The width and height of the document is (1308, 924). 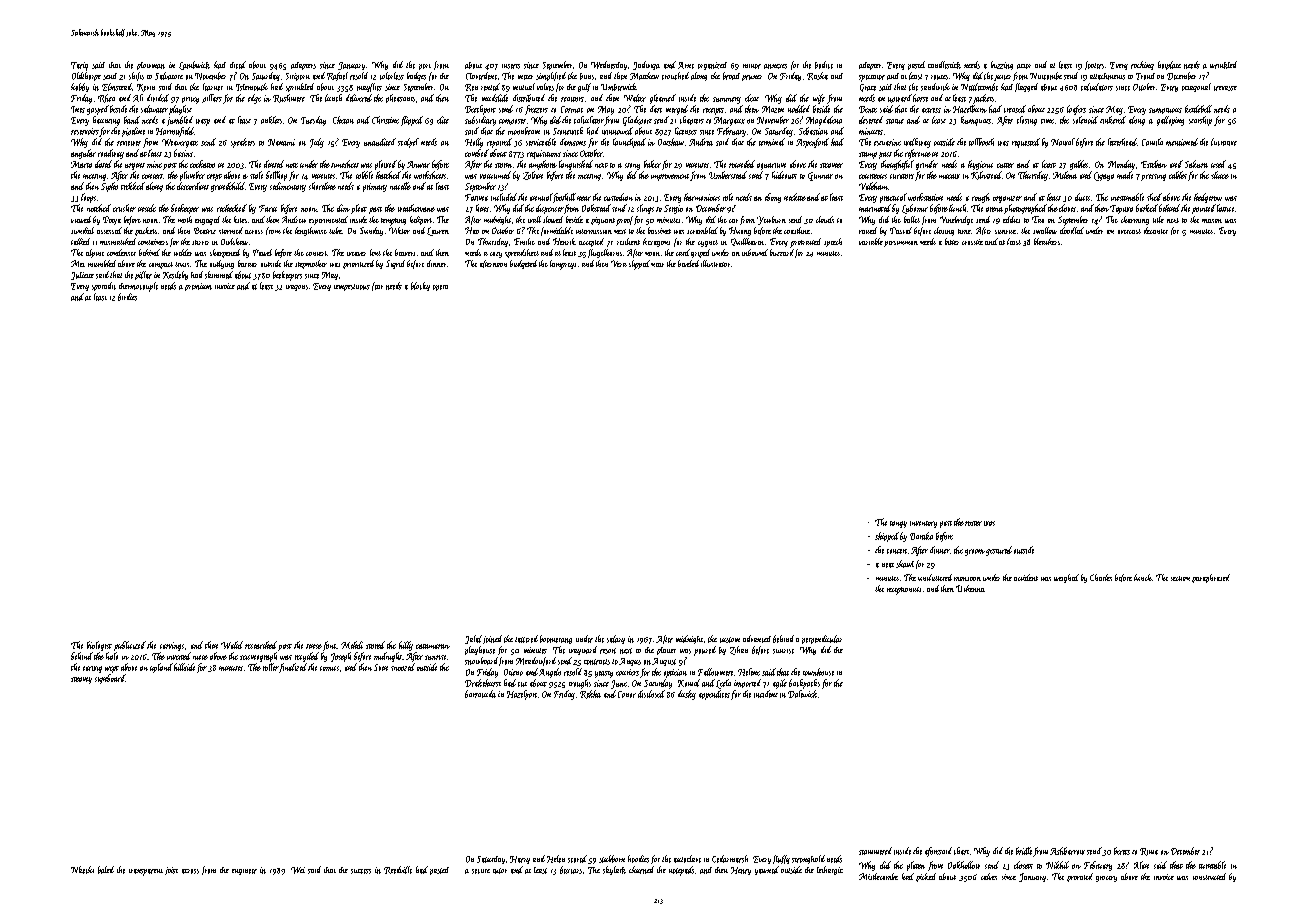 What do you see at coordinates (635, 98) in the document?
I see `Walter` at bounding box center [635, 98].
